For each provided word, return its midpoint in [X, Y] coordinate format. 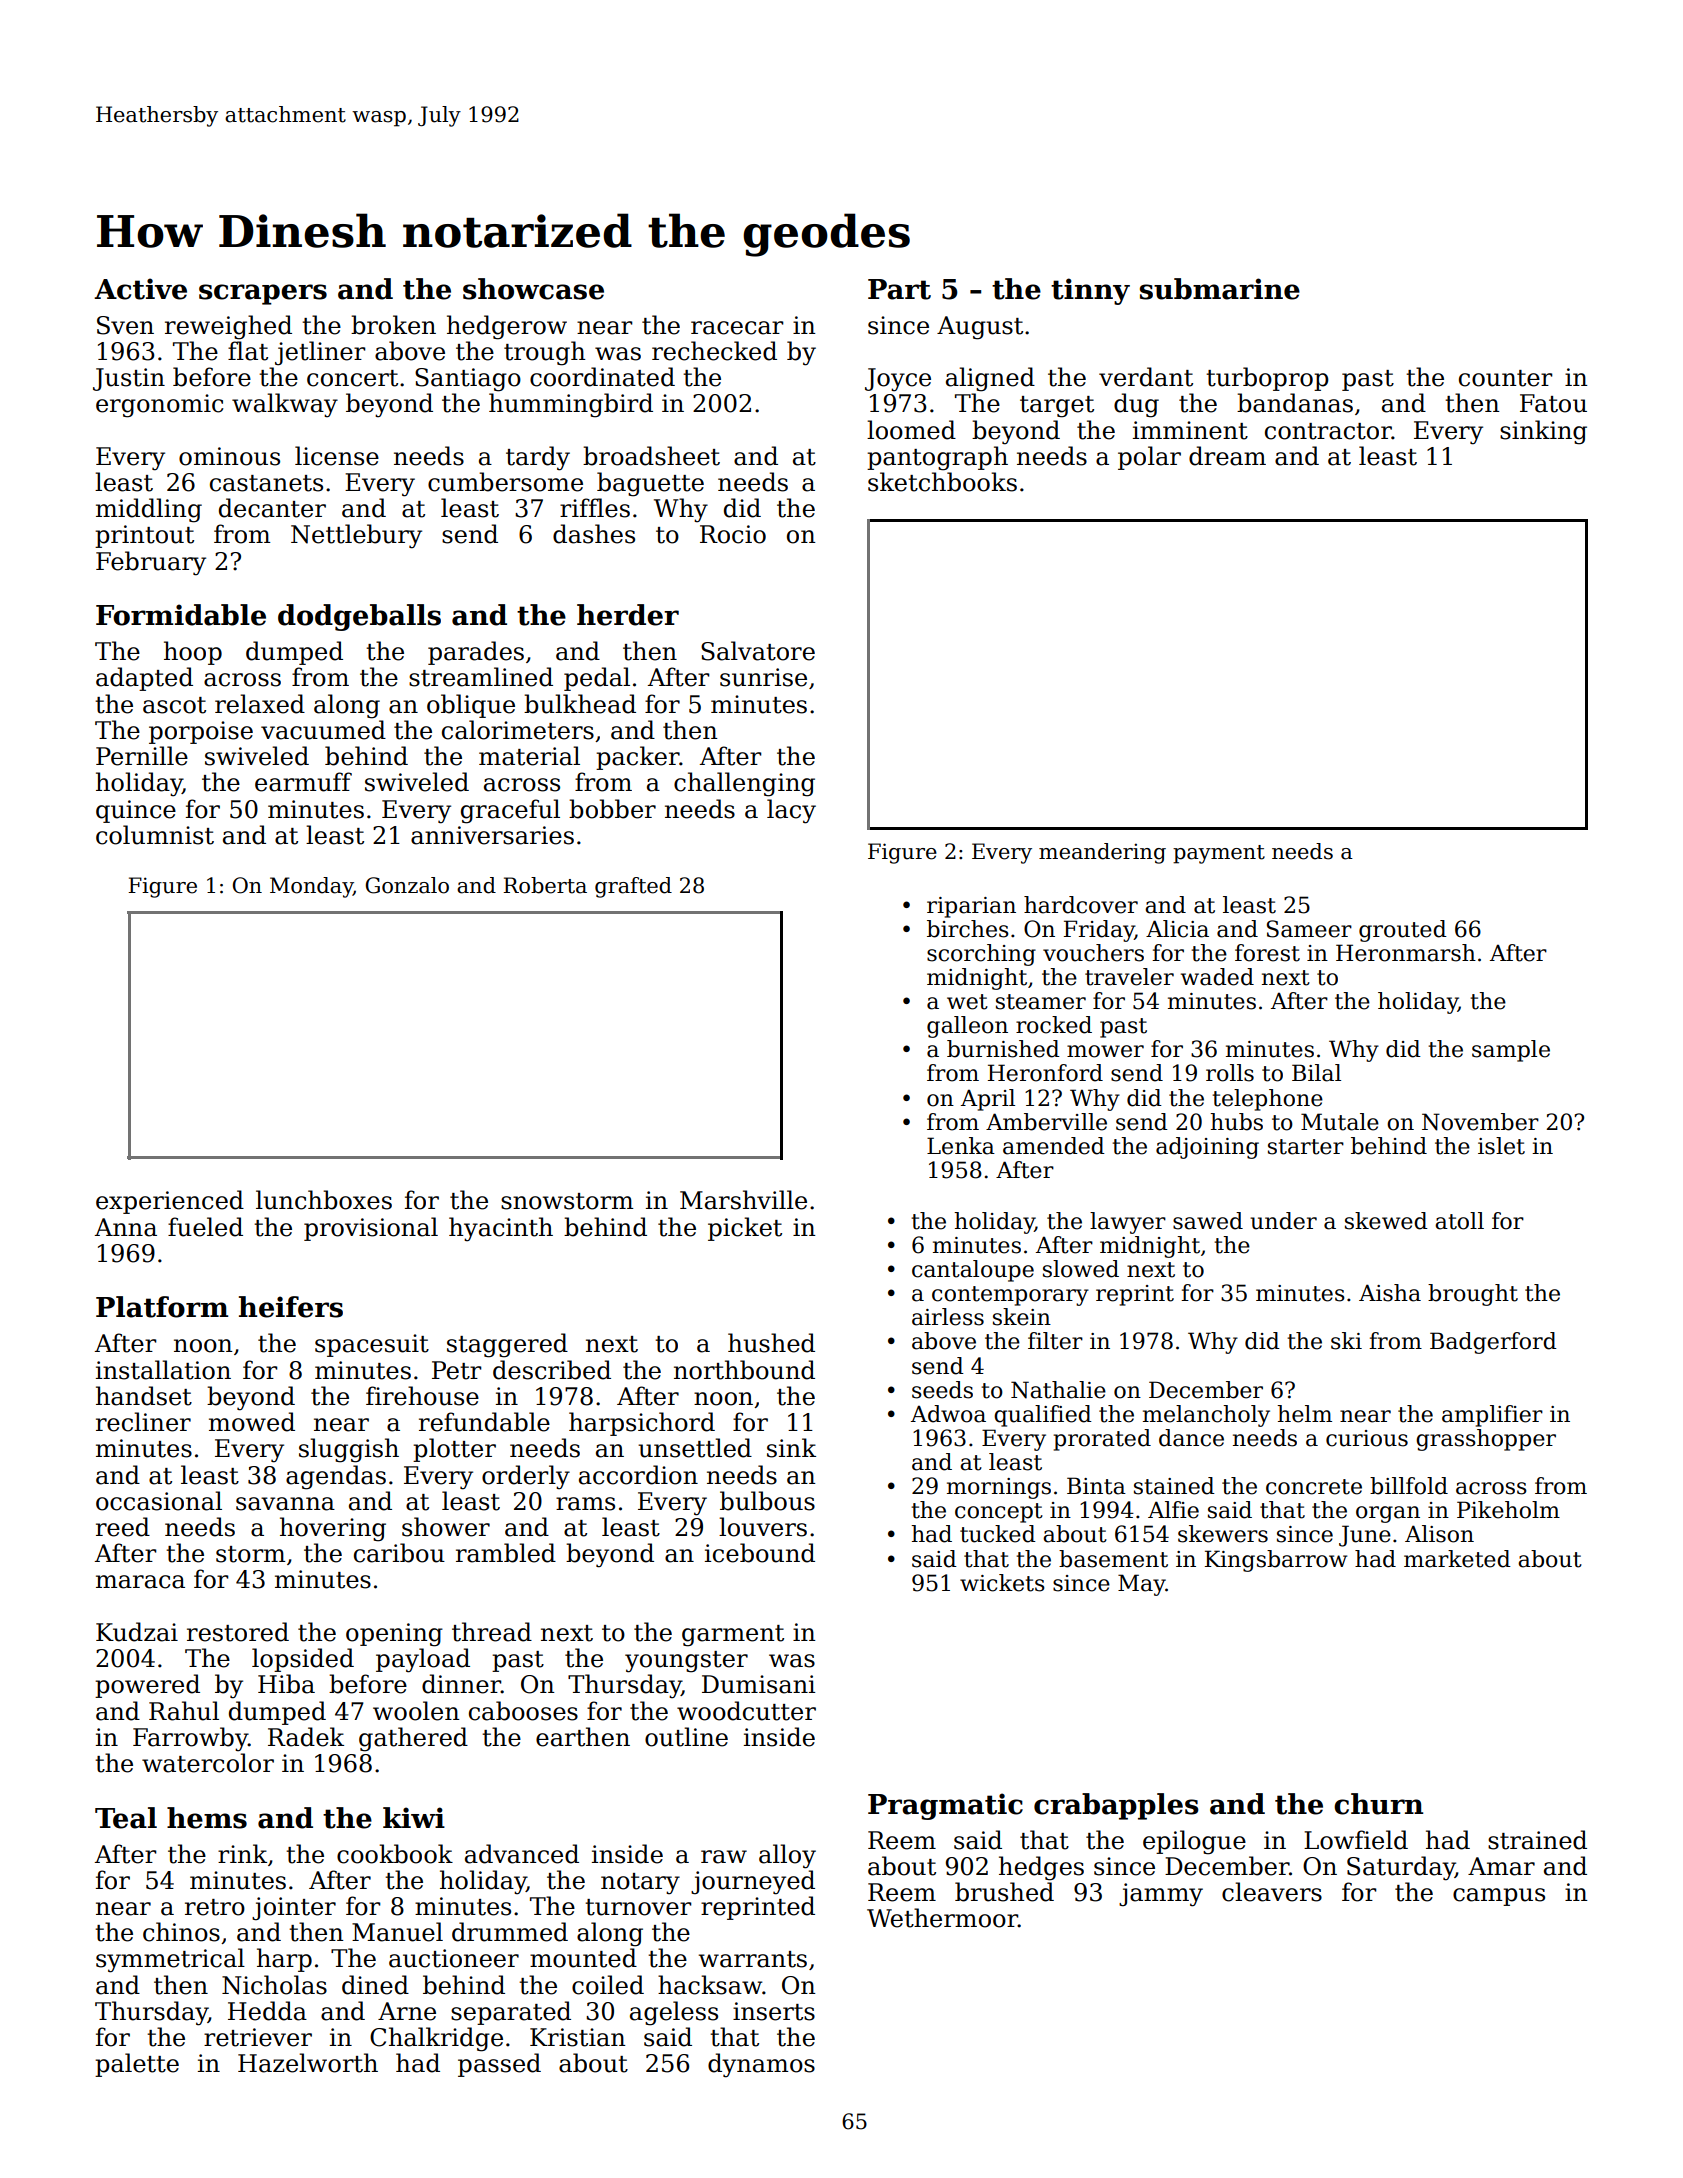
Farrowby [190, 1739]
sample [1511, 1051]
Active [140, 289]
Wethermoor [942, 1918]
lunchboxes [324, 1200]
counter [1506, 378]
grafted [633, 887]
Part [899, 289]
